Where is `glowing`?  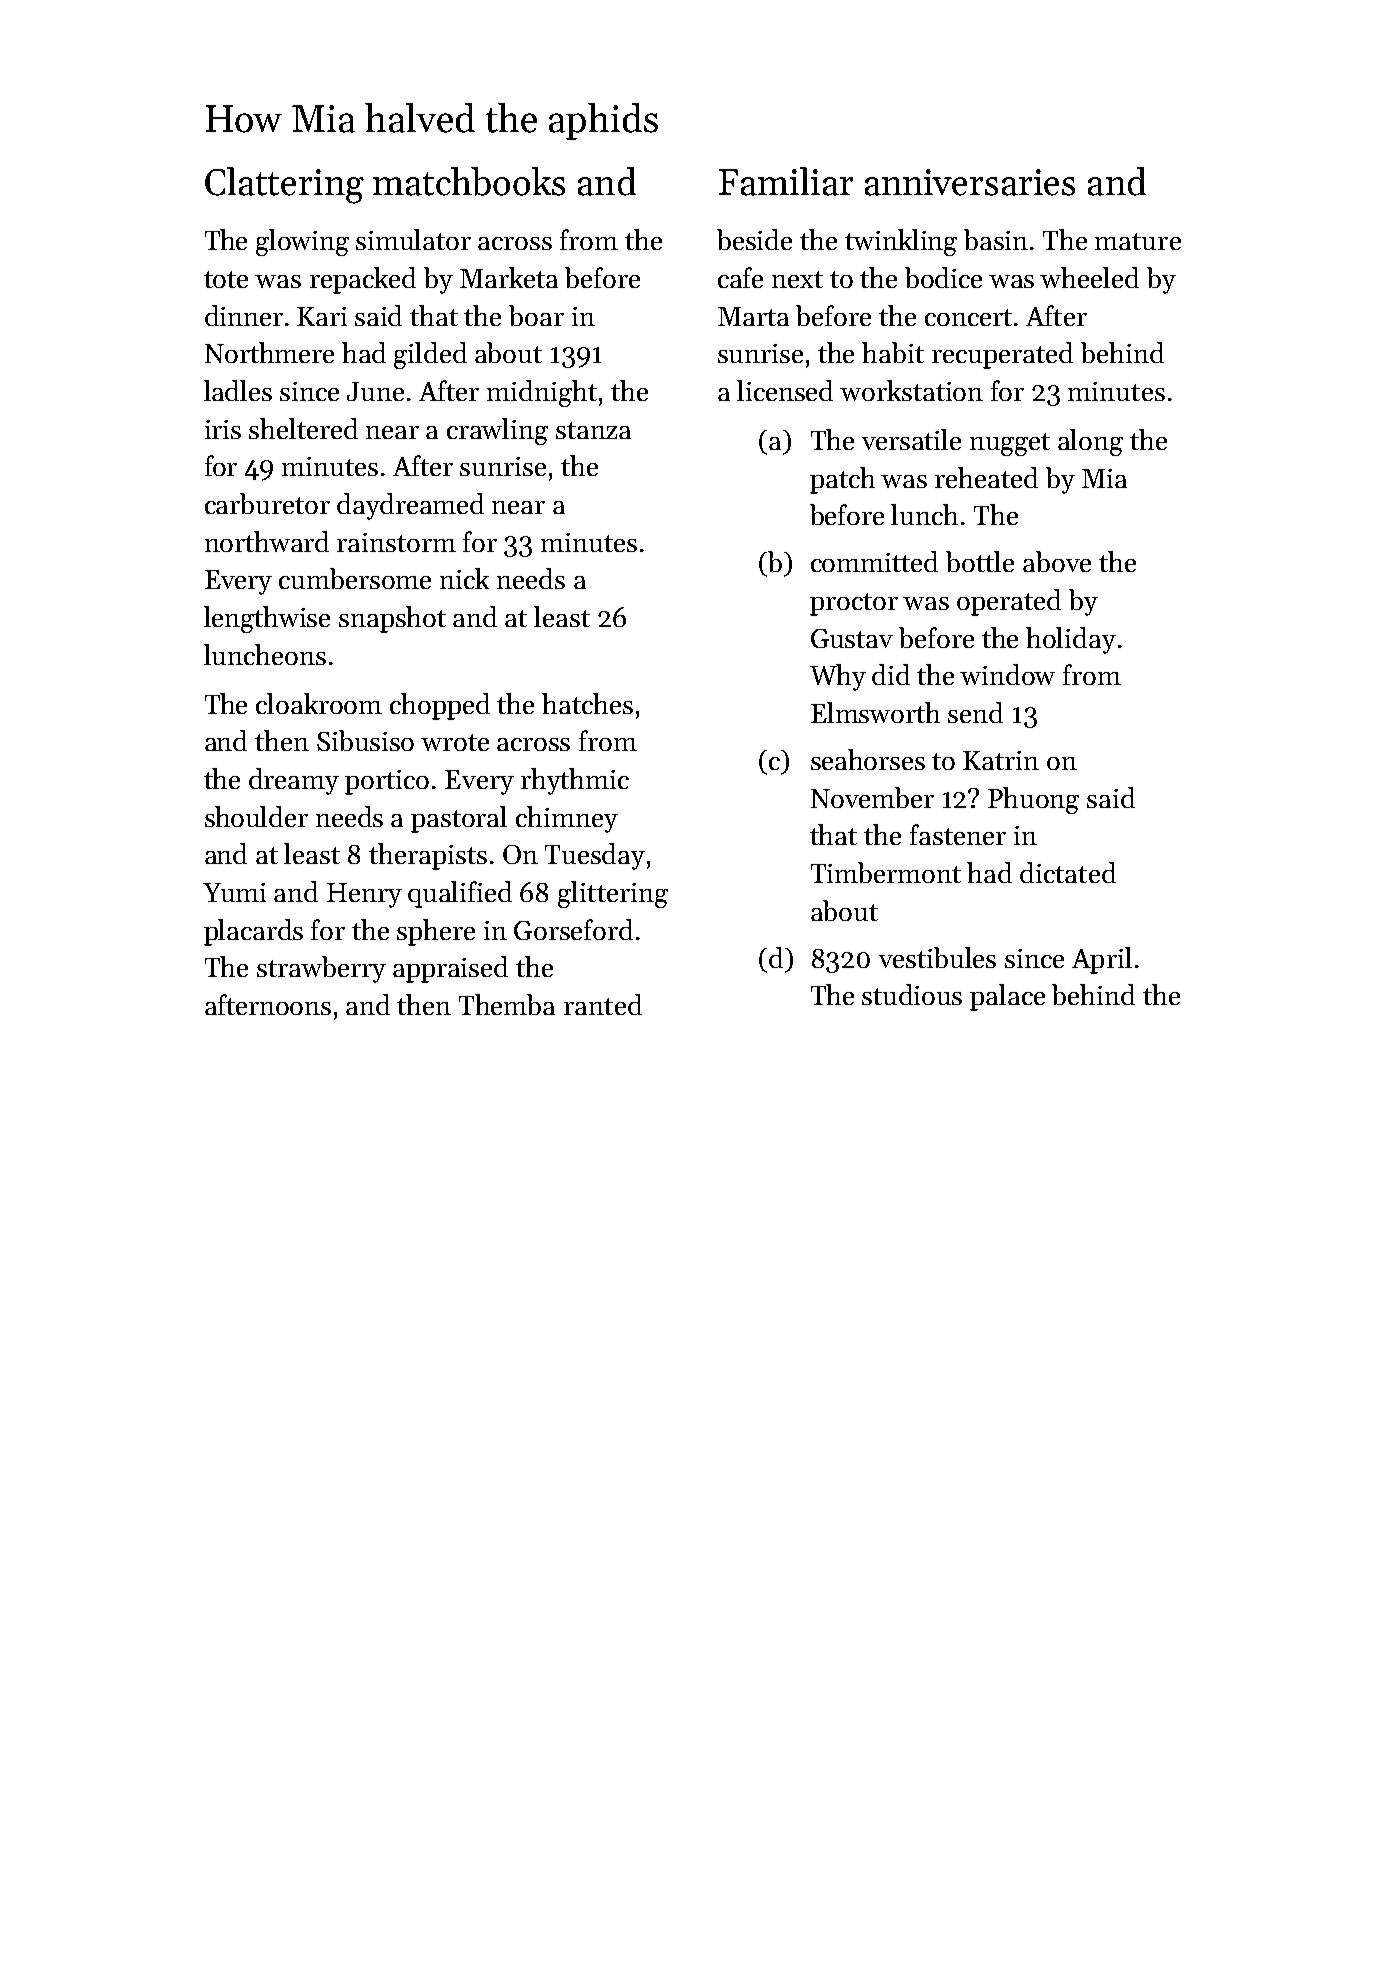 glowing is located at coordinates (302, 242).
